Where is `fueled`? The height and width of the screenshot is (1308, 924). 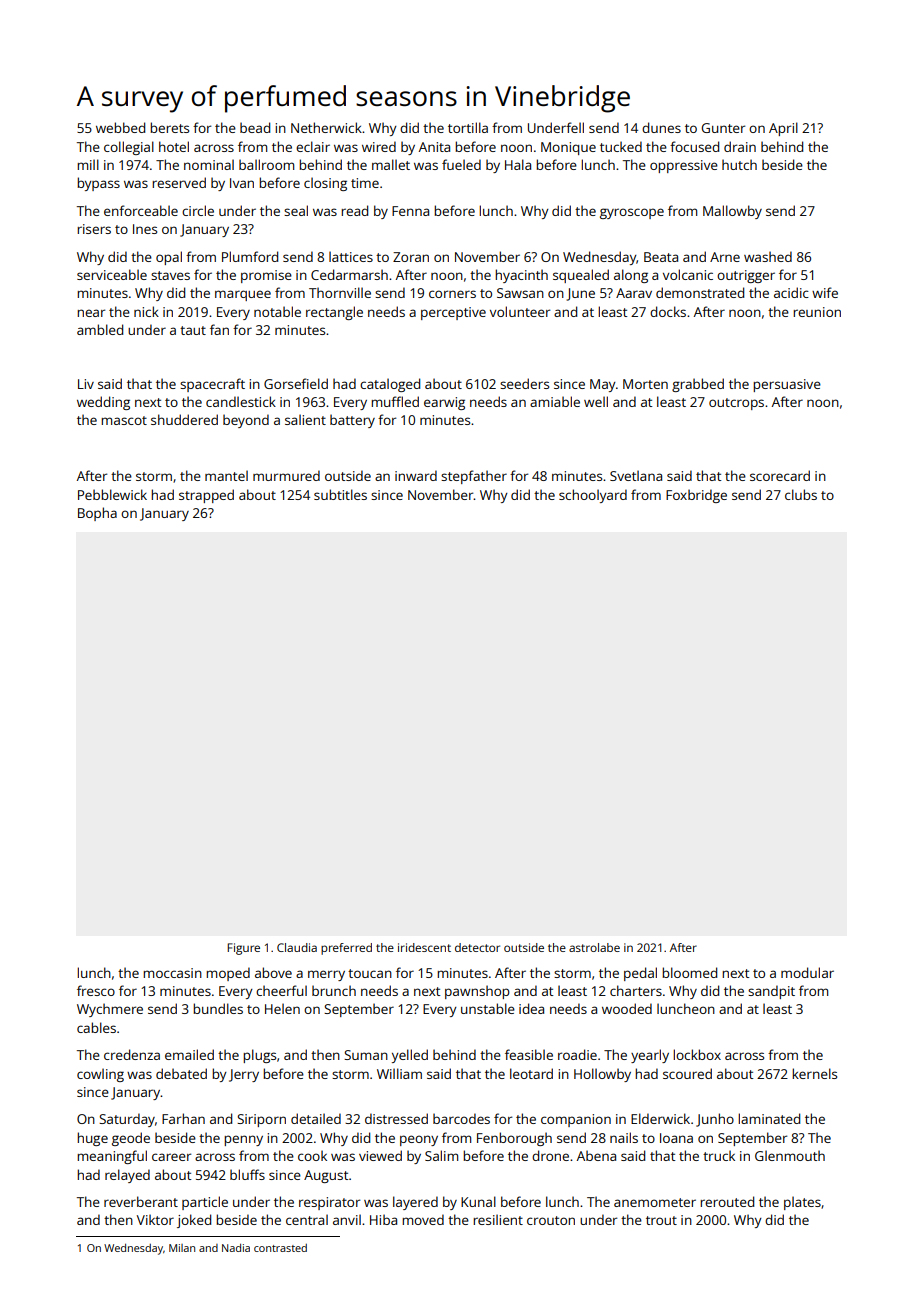
fueled is located at coordinates (461, 164).
